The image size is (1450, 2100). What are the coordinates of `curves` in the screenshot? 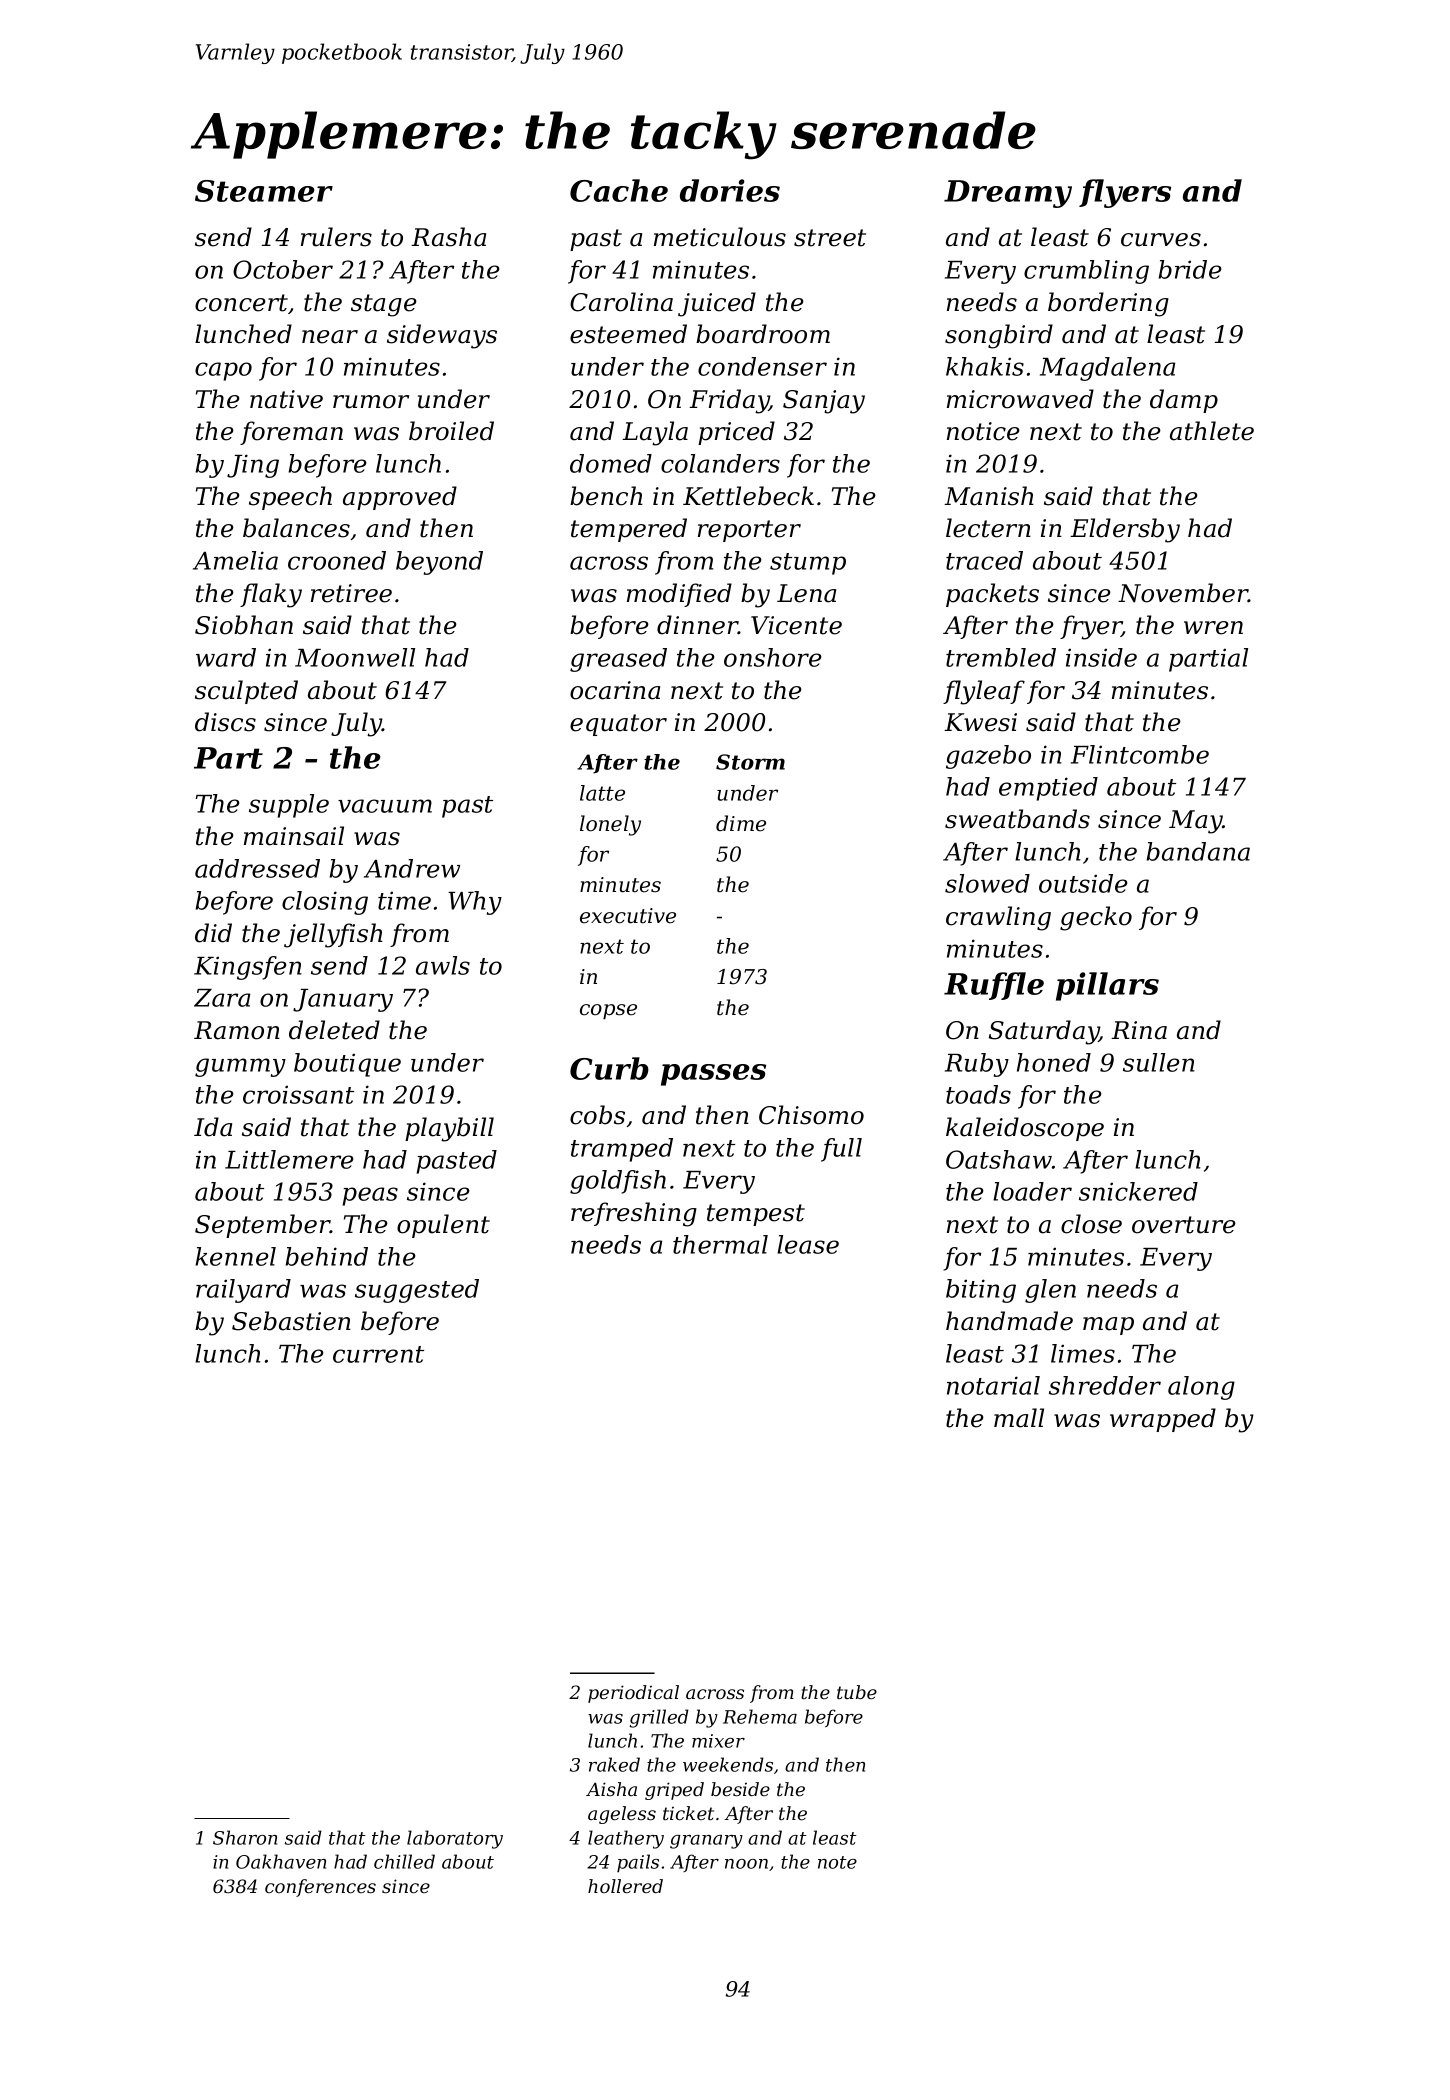 It's located at (1161, 240).
